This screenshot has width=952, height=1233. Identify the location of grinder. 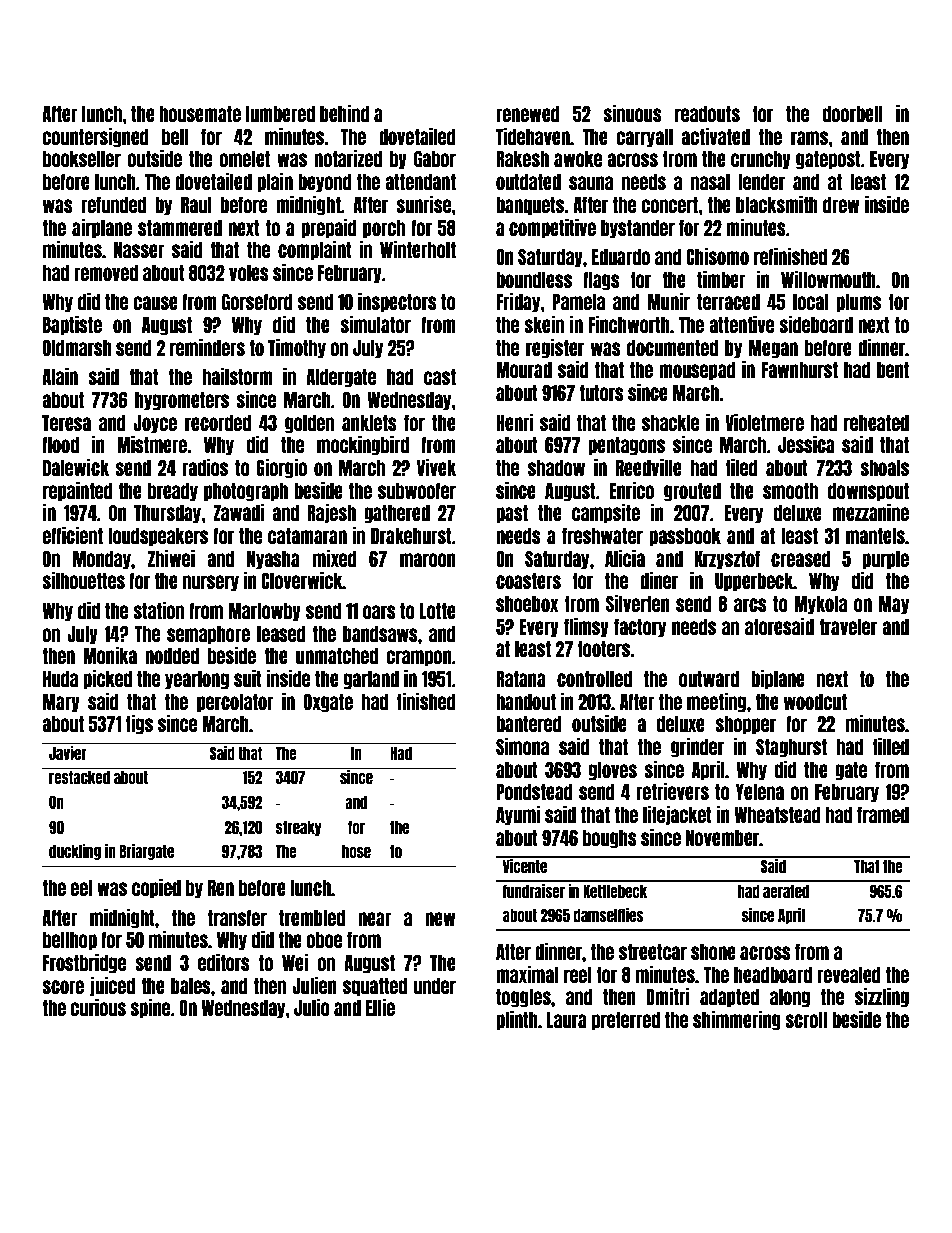
(697, 748).
